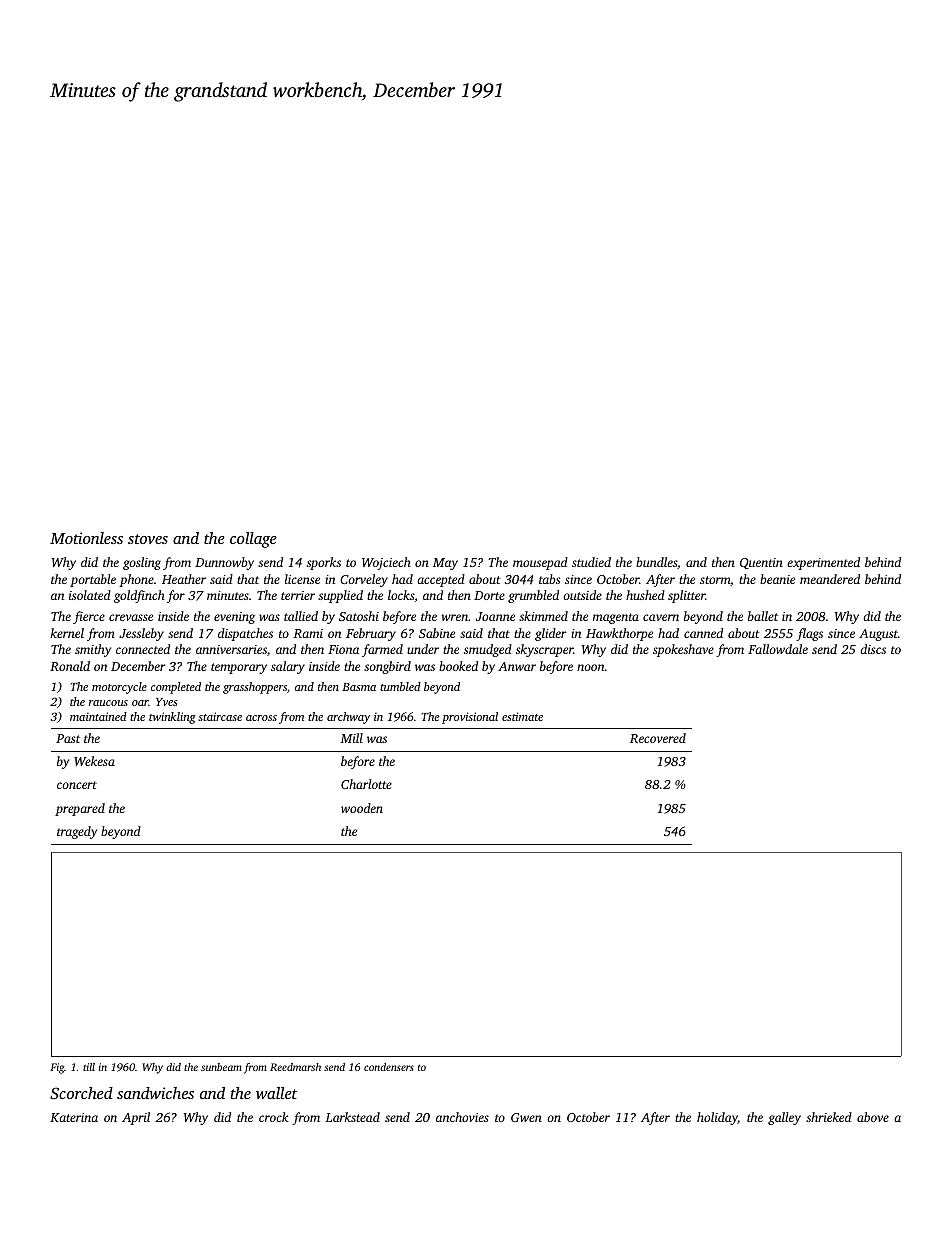  What do you see at coordinates (77, 832) in the screenshot?
I see `tragedy` at bounding box center [77, 832].
